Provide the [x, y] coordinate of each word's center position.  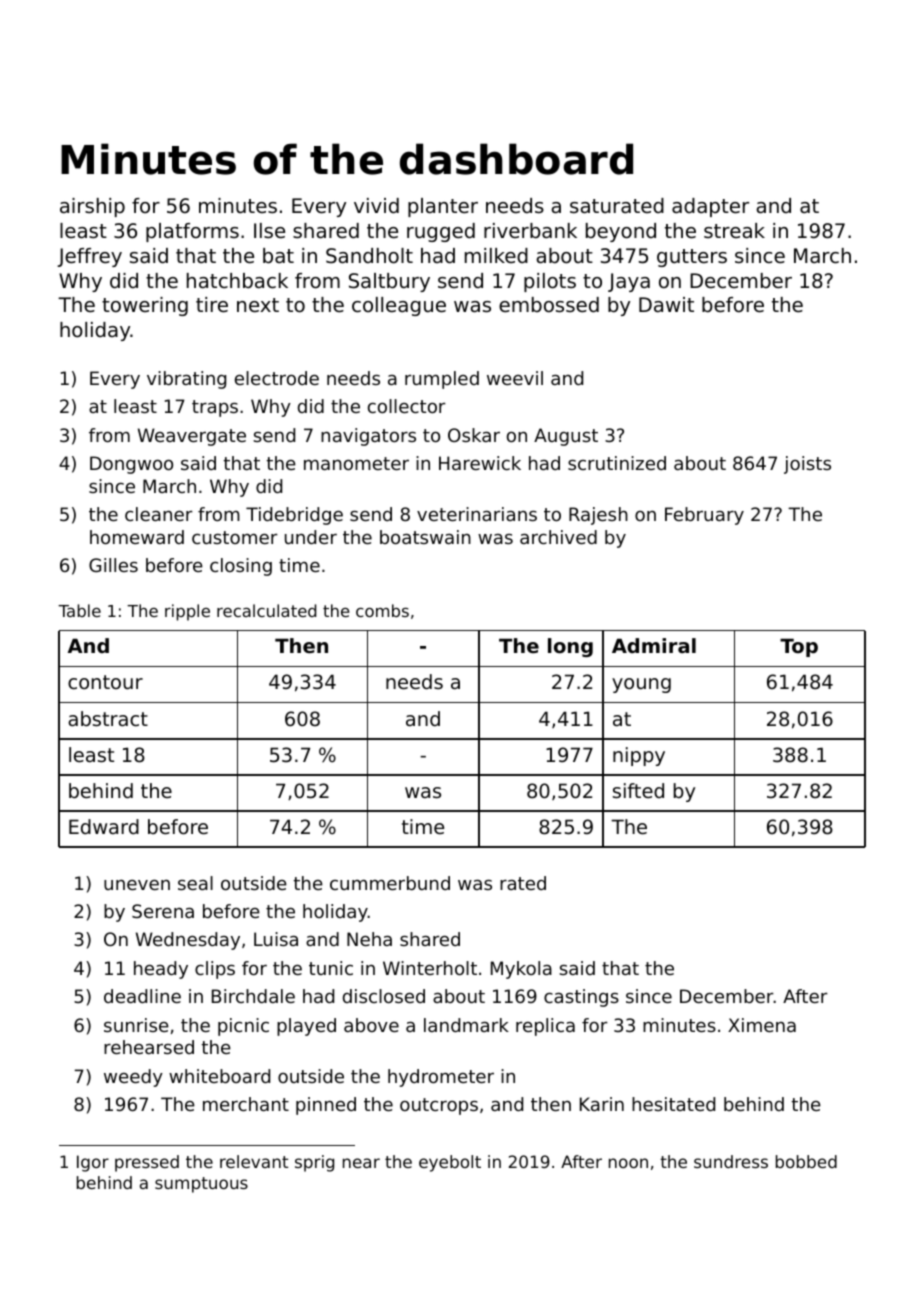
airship [92, 207]
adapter [710, 207]
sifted [638, 791]
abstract [108, 719]
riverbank [530, 230]
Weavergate [192, 437]
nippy [639, 756]
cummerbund [390, 883]
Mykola [521, 970]
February [704, 516]
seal [195, 883]
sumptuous [201, 1185]
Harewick [480, 463]
